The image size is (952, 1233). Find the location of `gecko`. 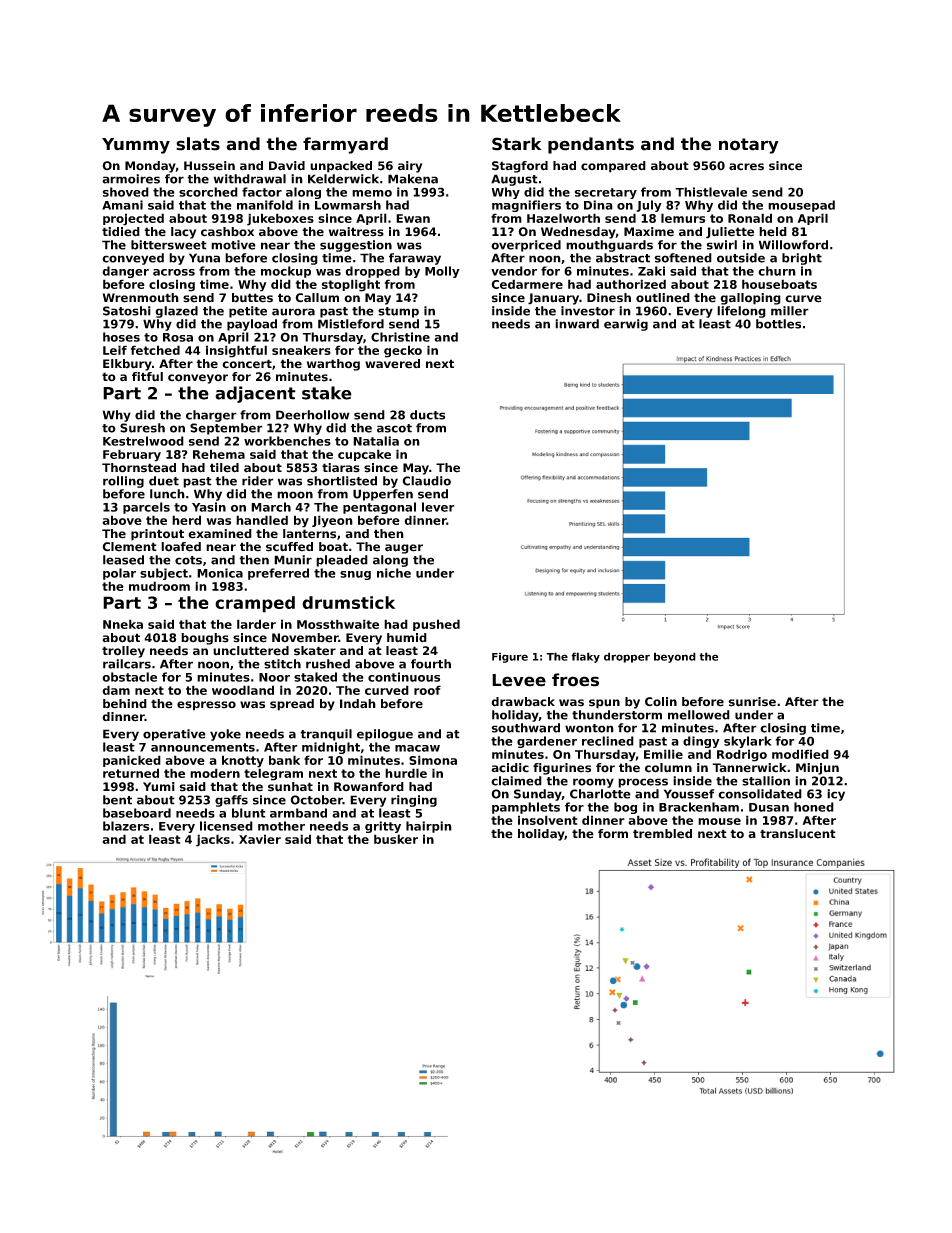

gecko is located at coordinates (403, 351).
